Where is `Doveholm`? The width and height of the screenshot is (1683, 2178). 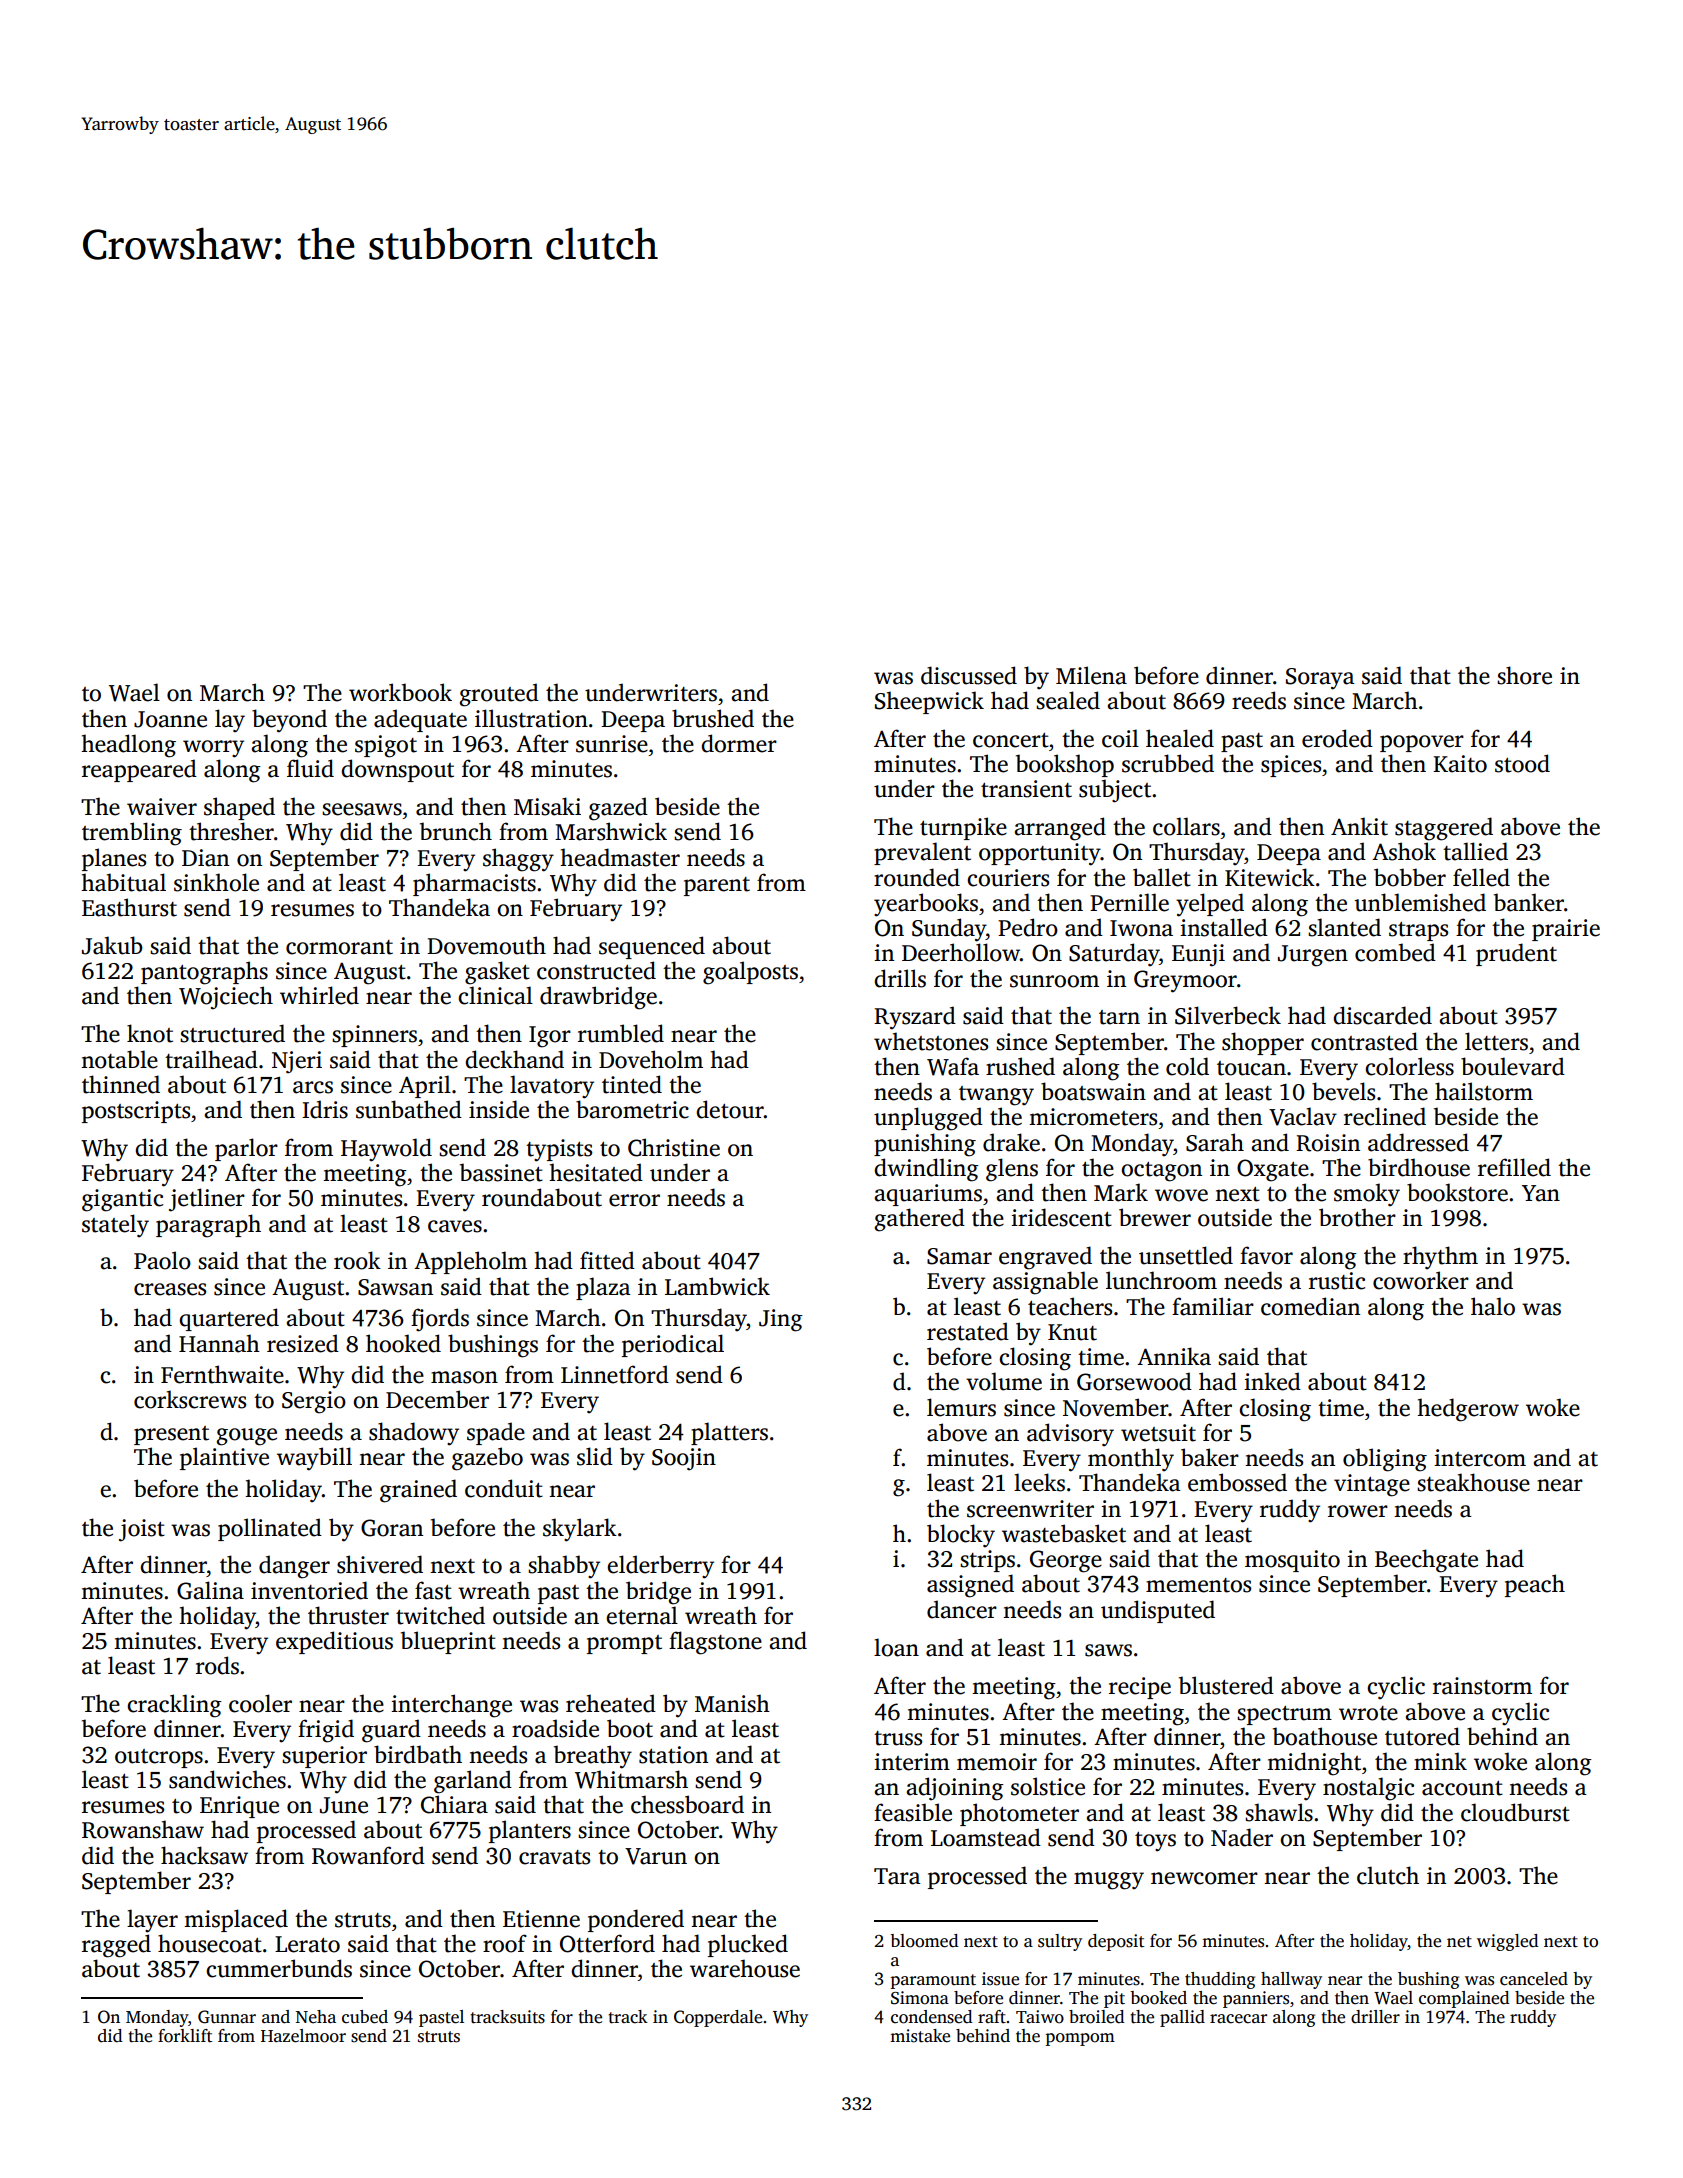
Doveholm is located at coordinates (651, 1059).
